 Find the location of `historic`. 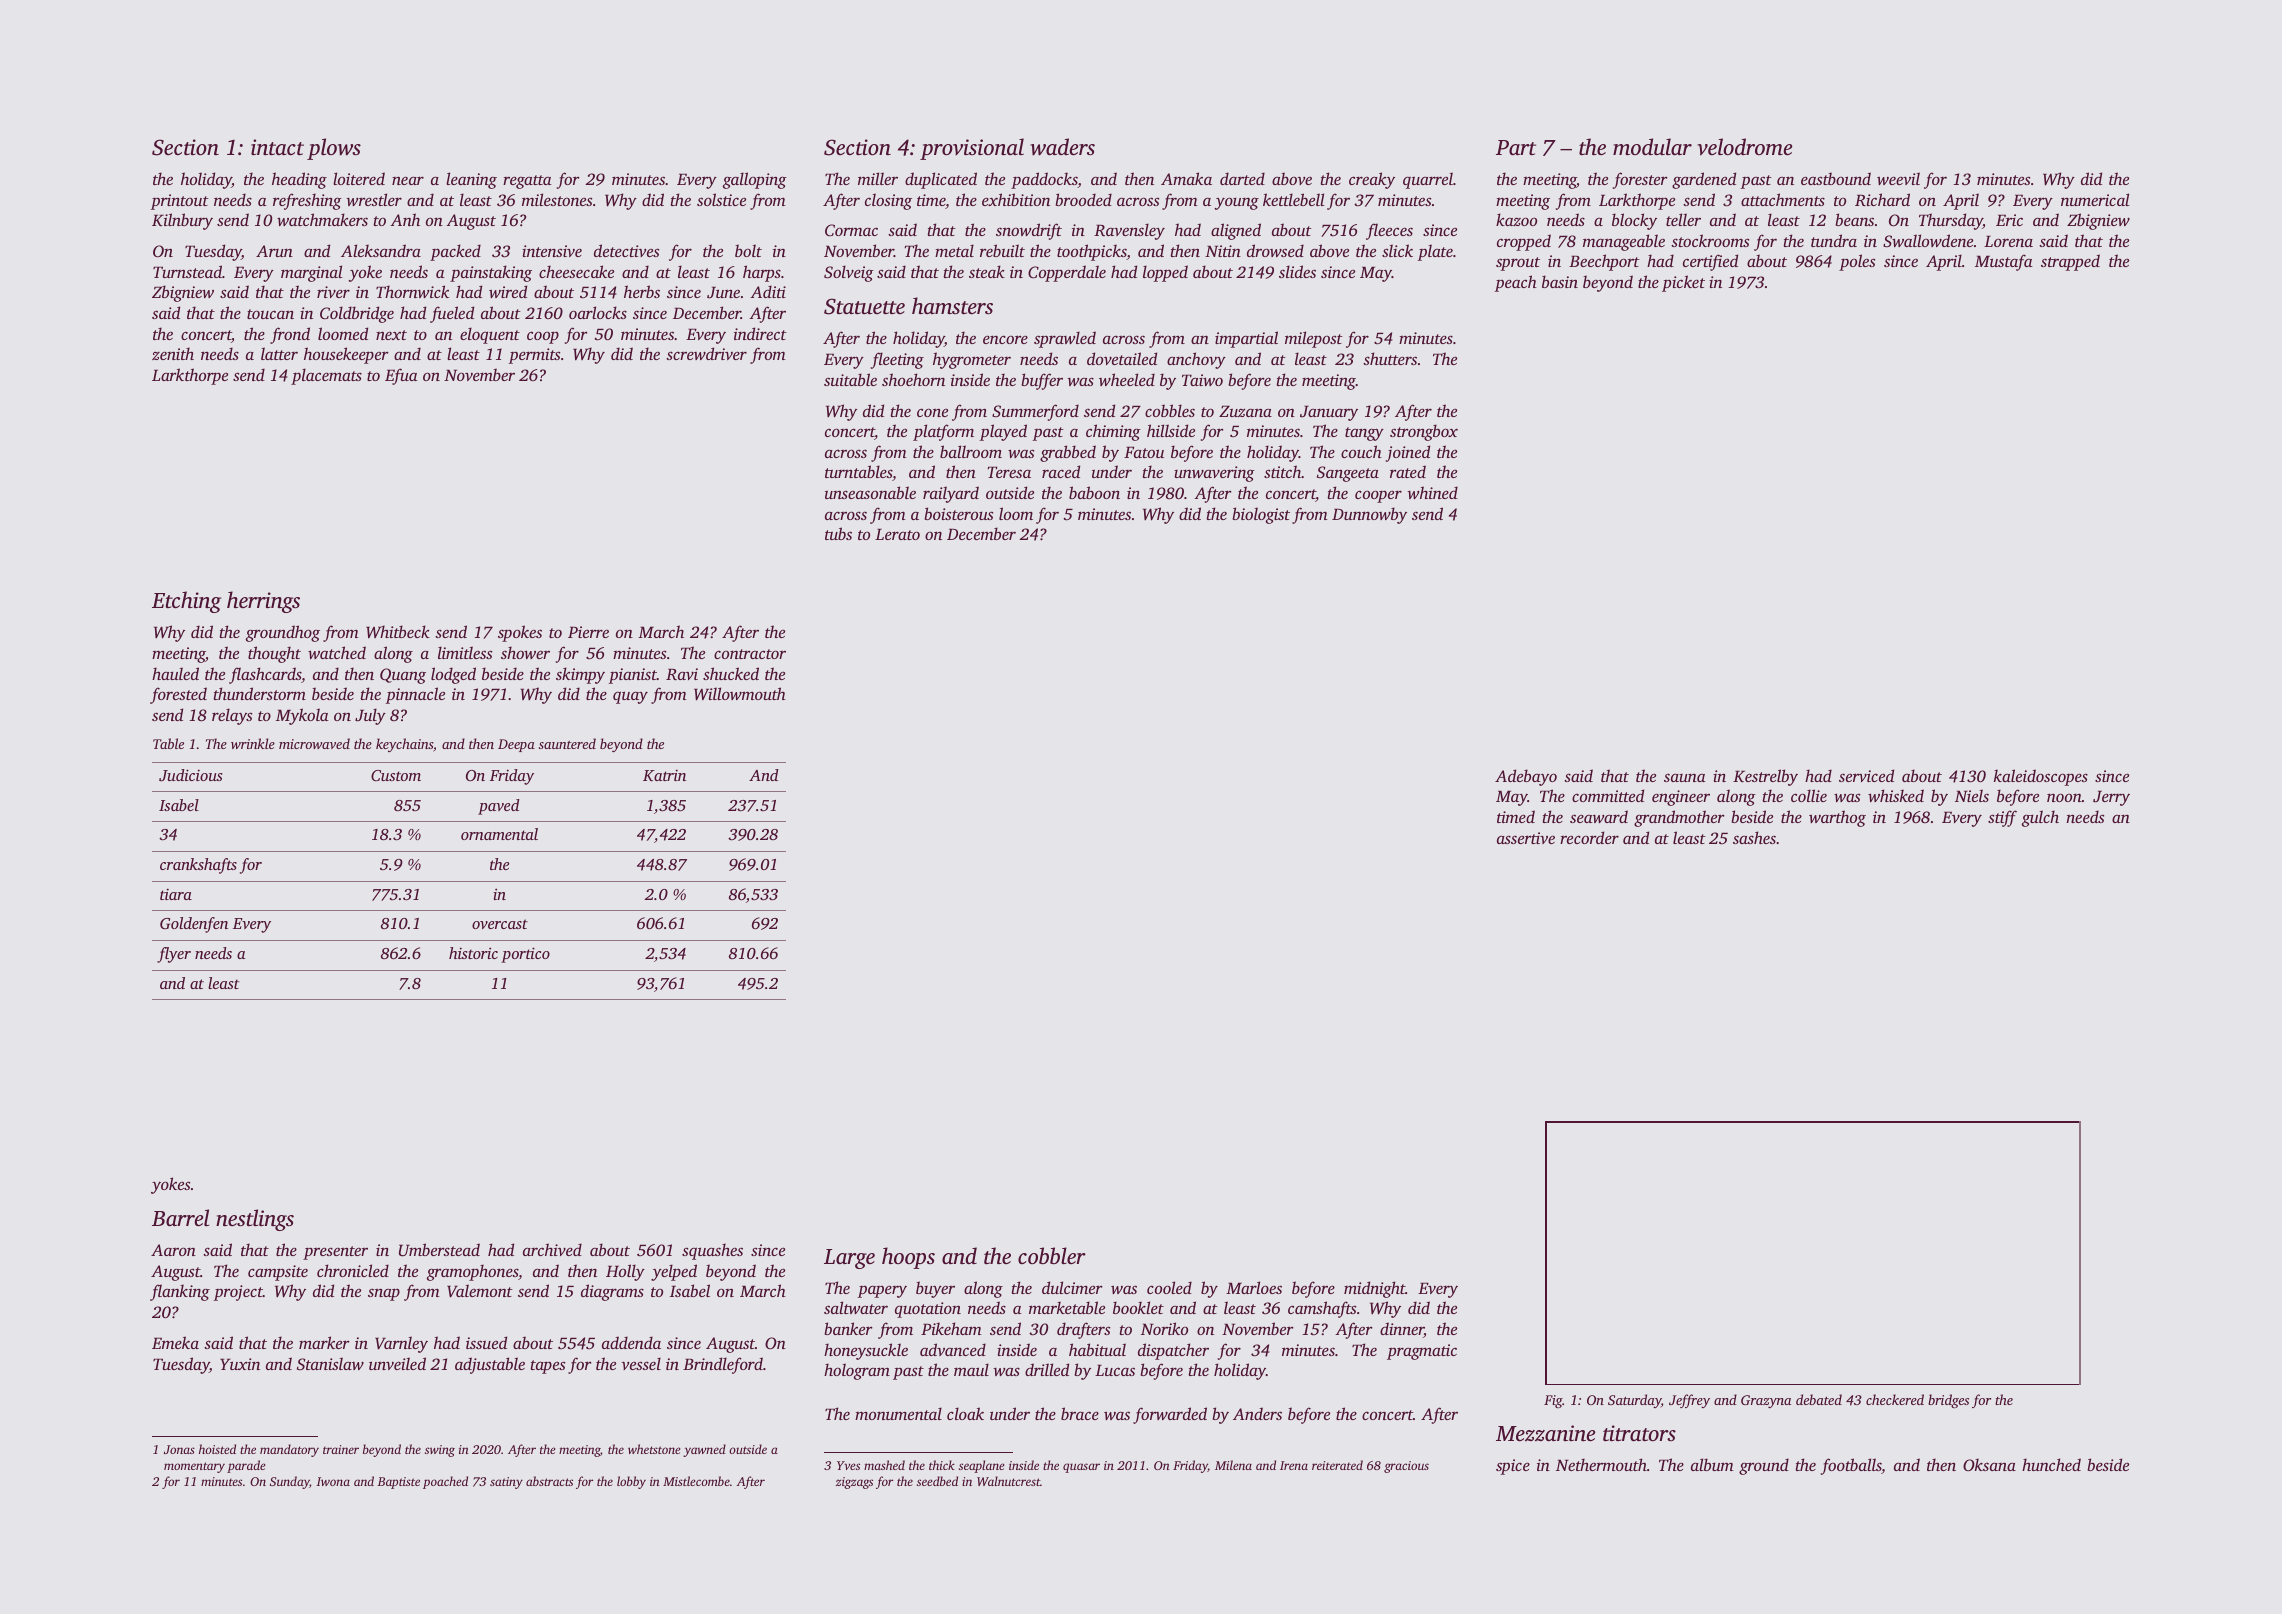

historic is located at coordinates (473, 953).
